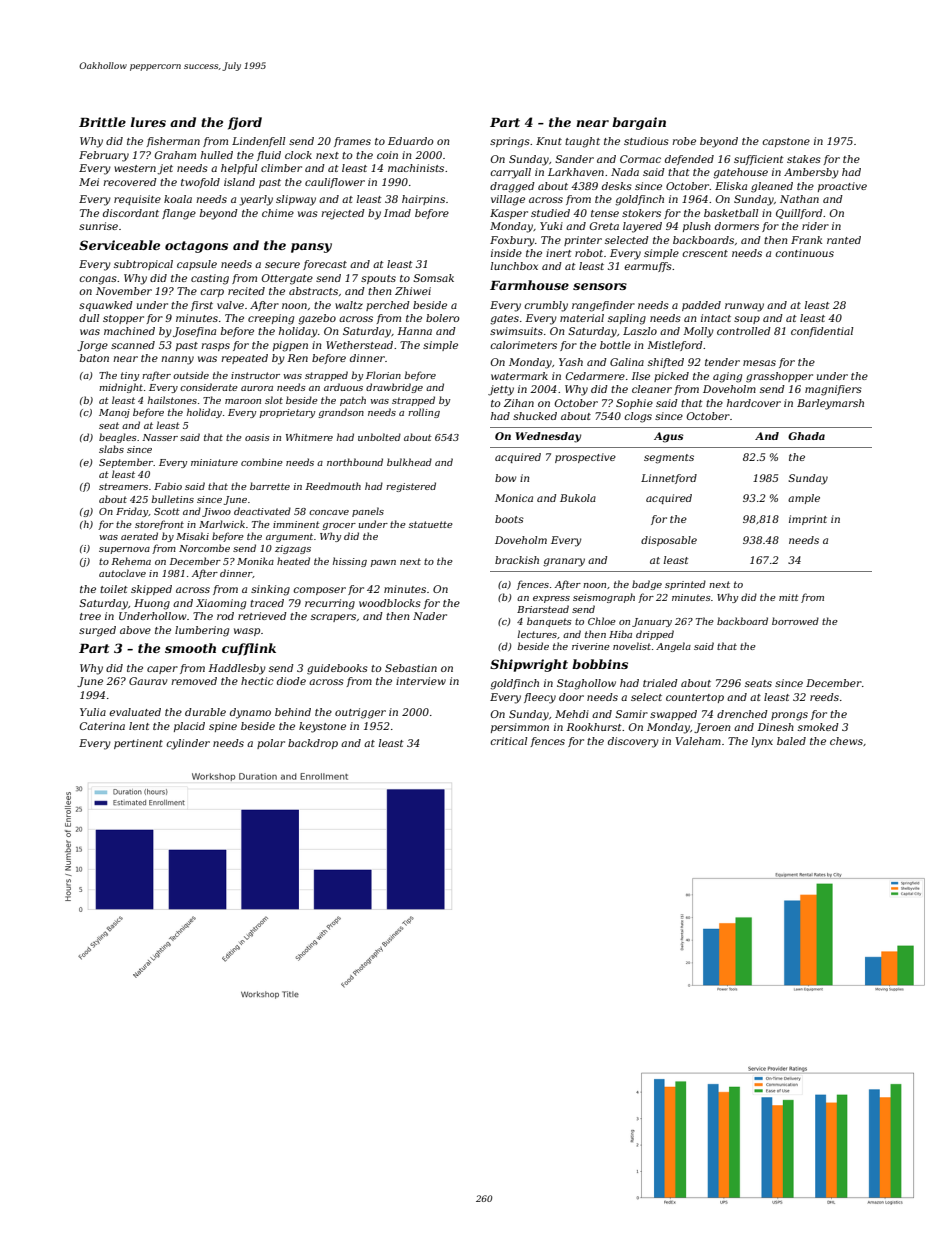 The width and height of the page is (952, 1233). I want to click on shucked, so click(535, 416).
